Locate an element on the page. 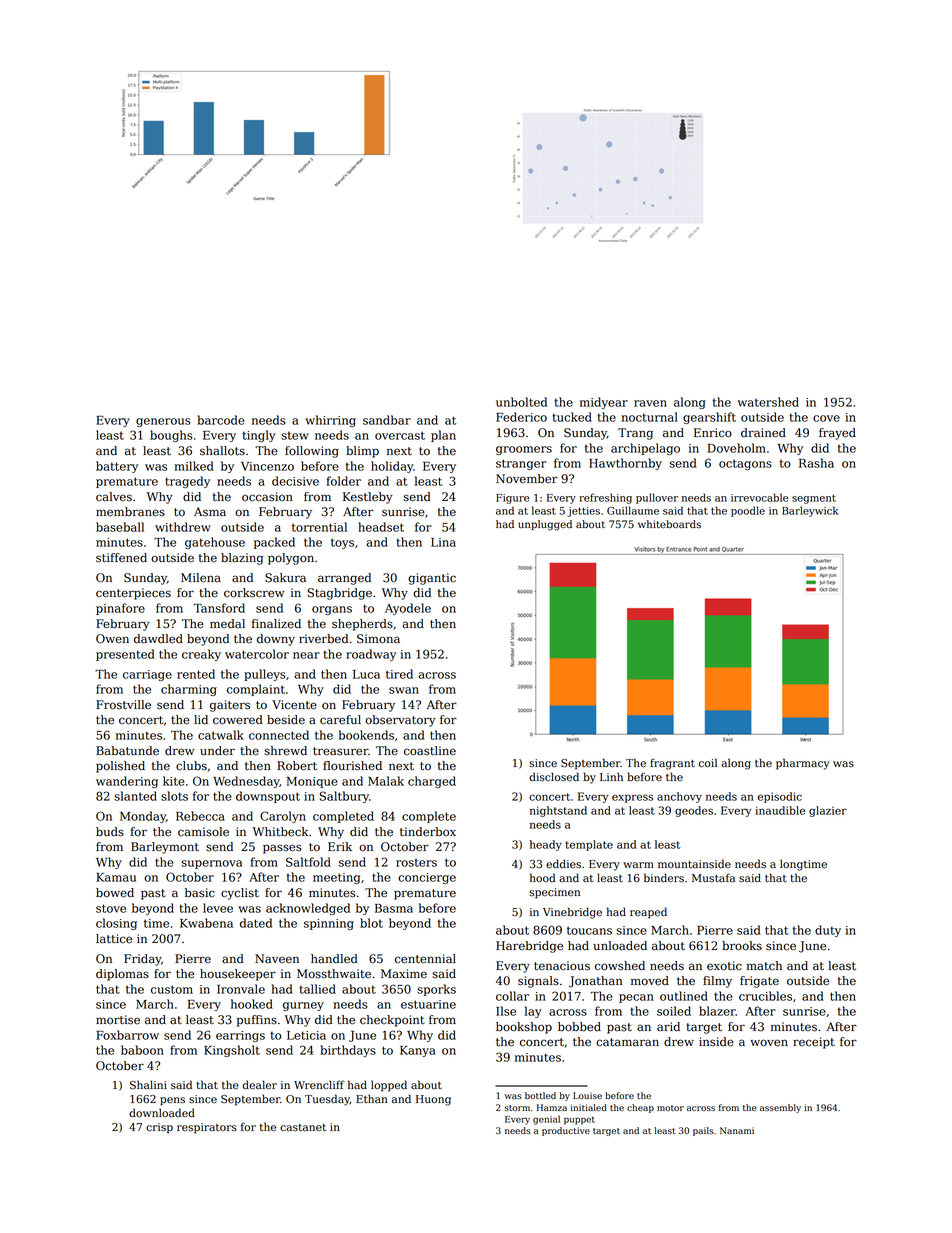  centerpieces is located at coordinates (133, 594).
